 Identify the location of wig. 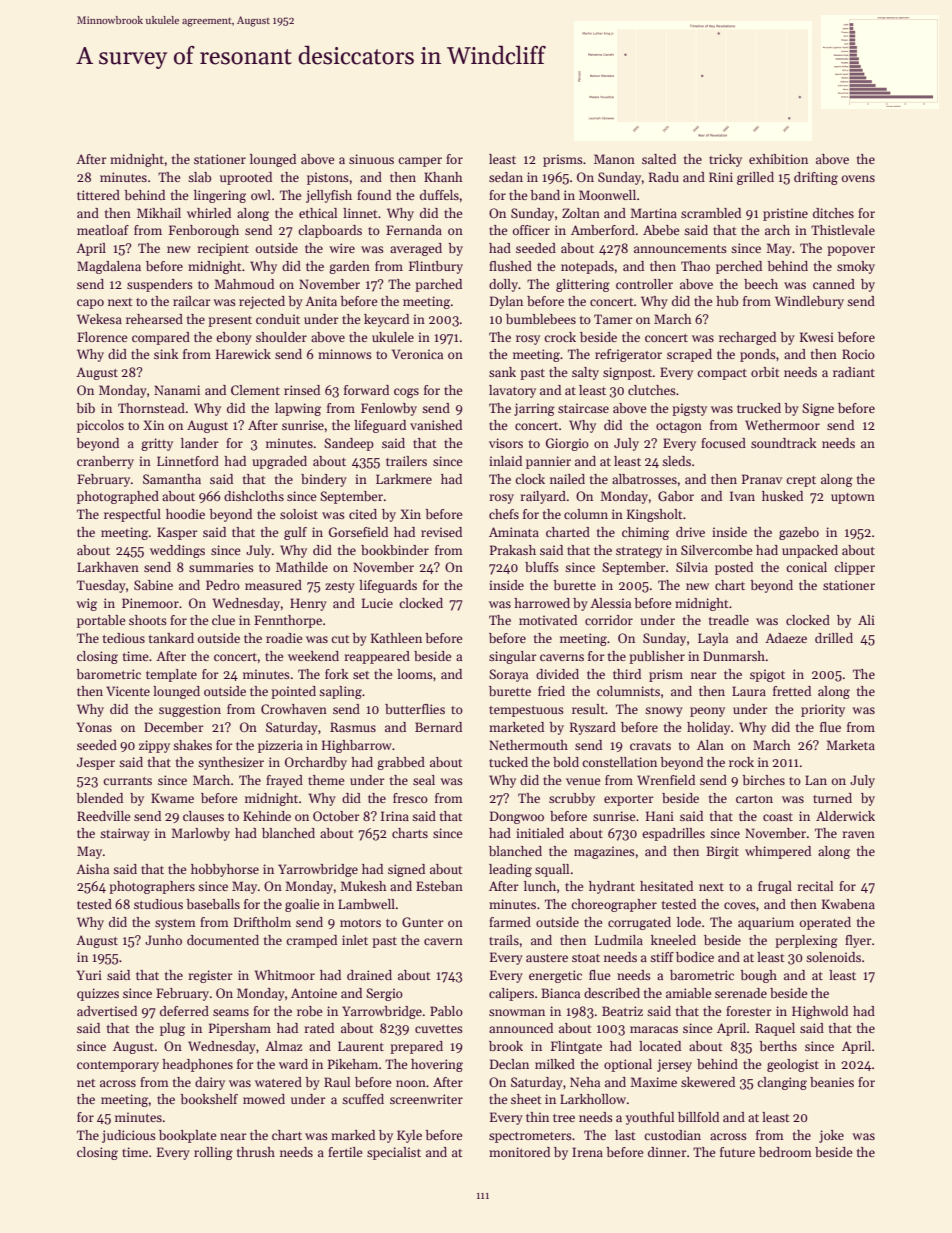
(86, 604).
